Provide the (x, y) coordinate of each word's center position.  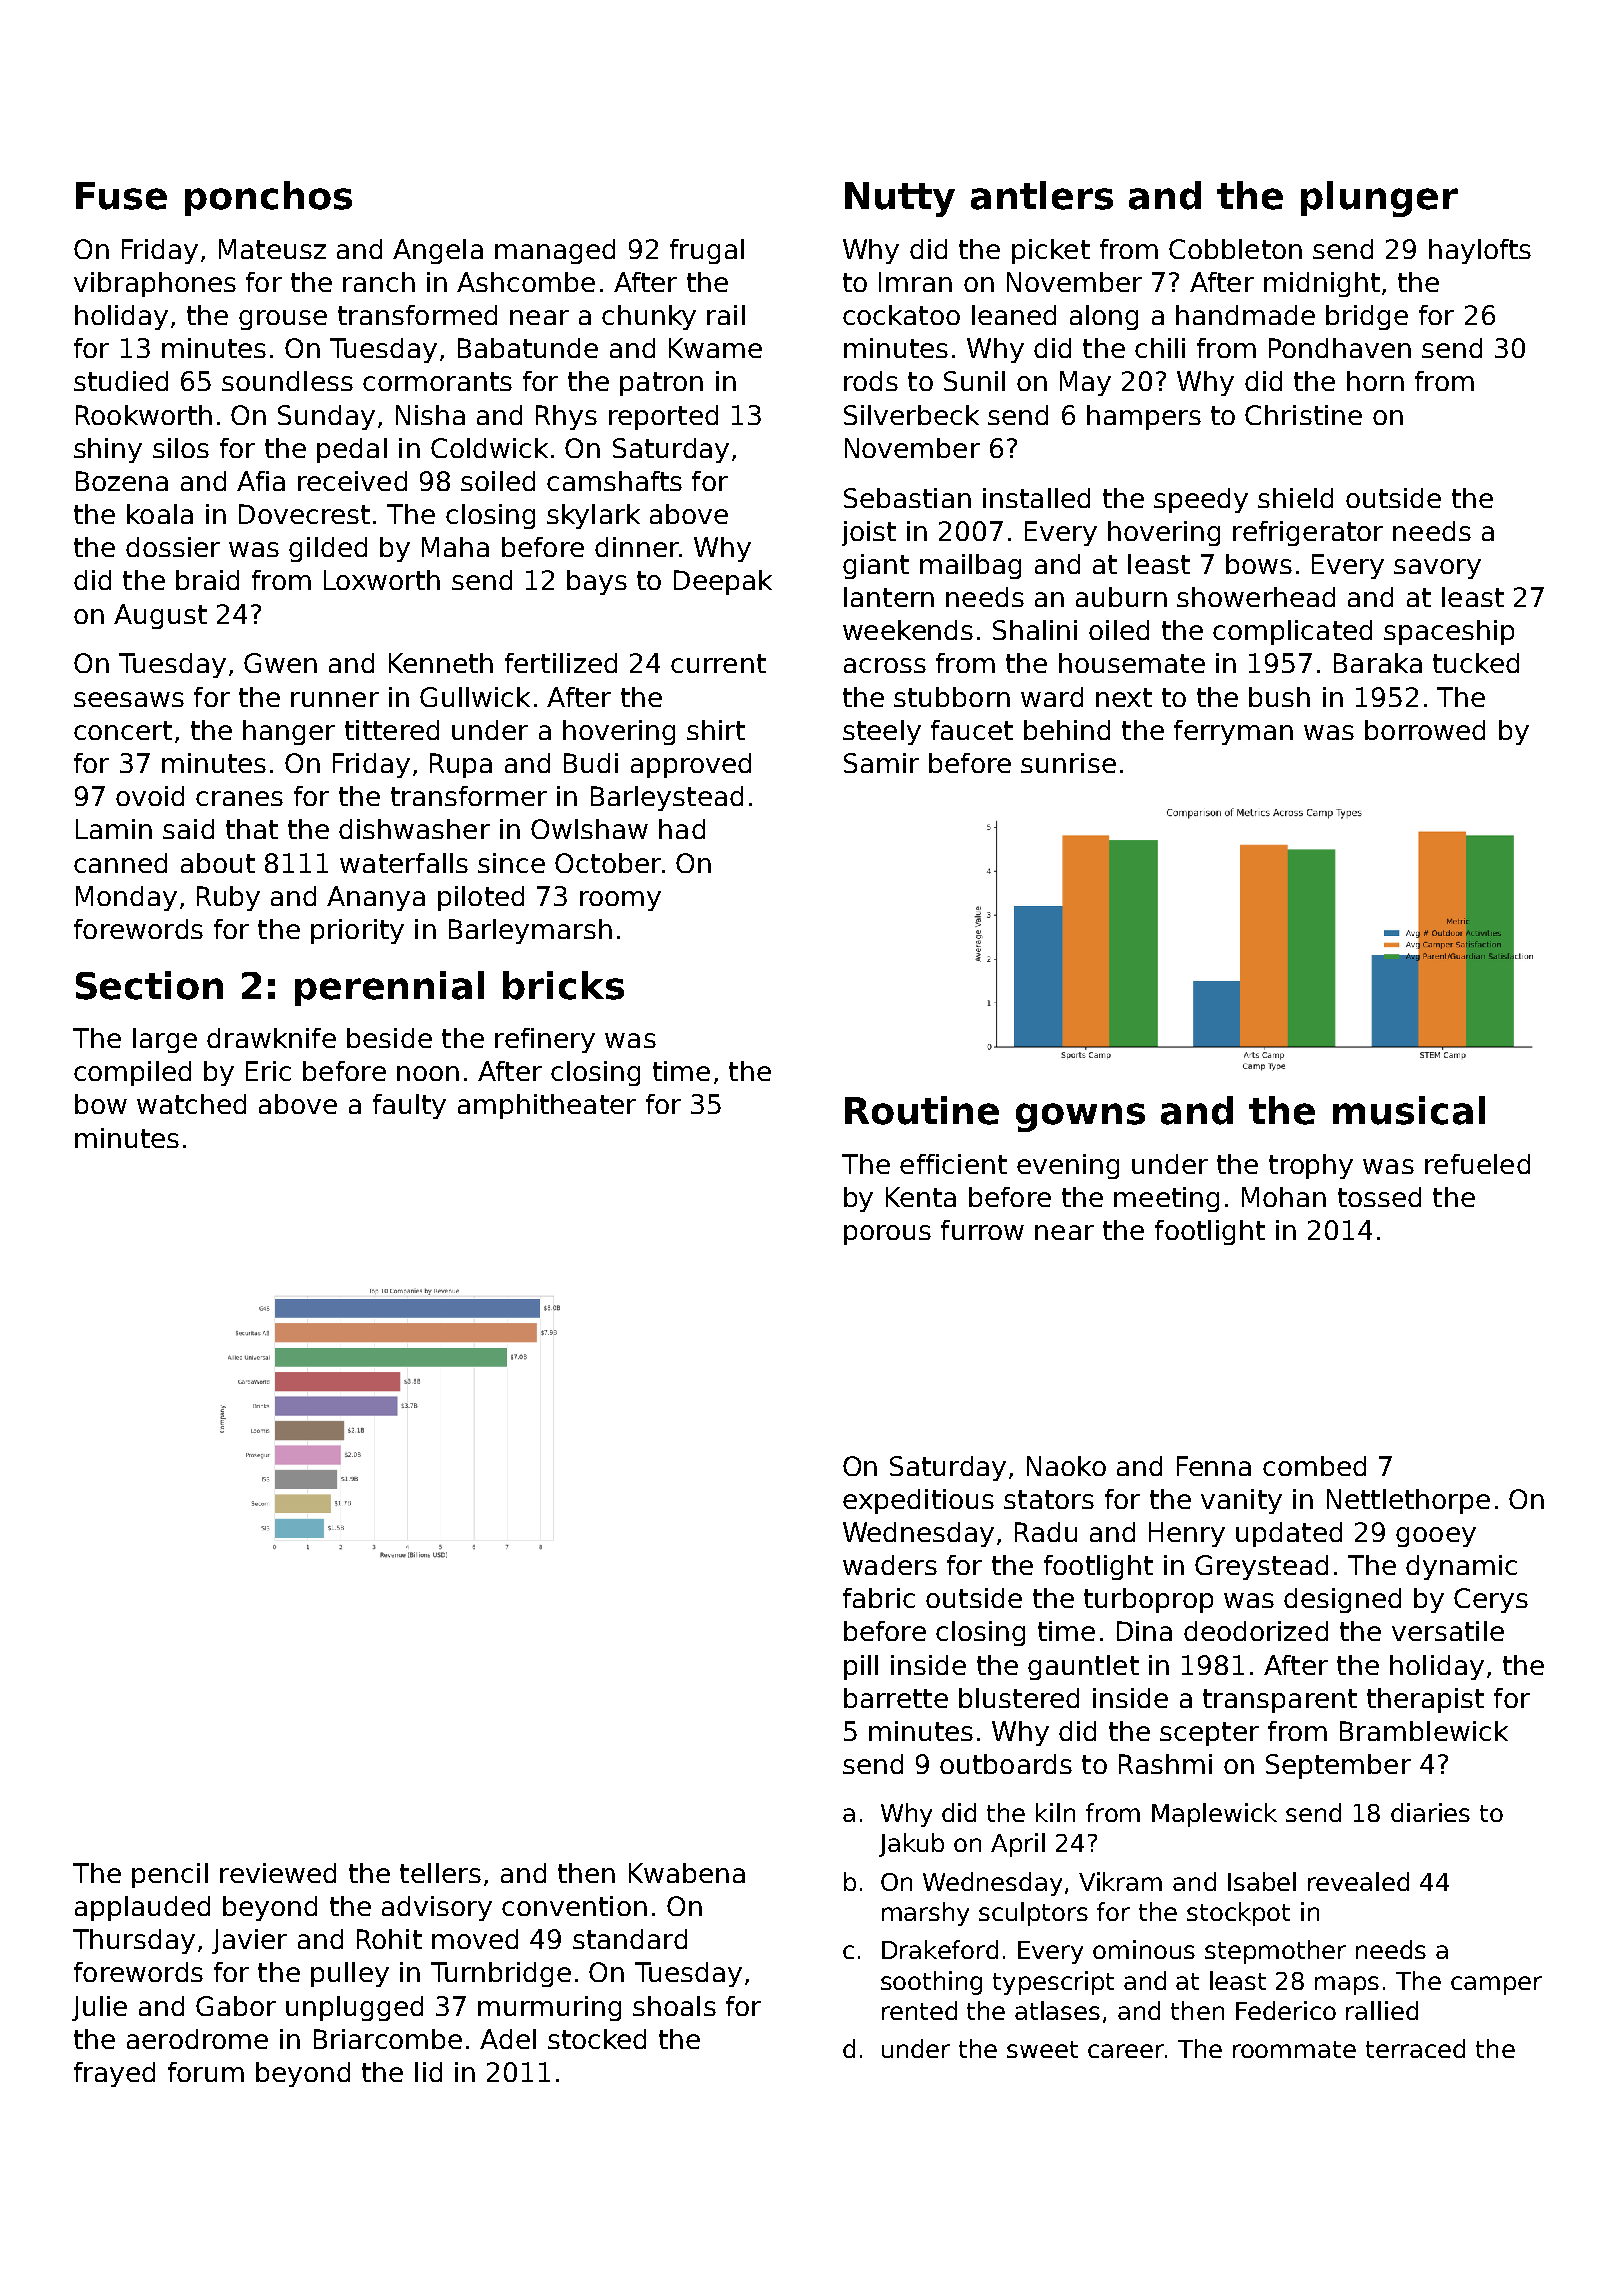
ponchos (268, 198)
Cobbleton (1235, 249)
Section (149, 985)
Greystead (1261, 1567)
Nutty (900, 199)
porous (887, 1235)
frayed (114, 2074)
